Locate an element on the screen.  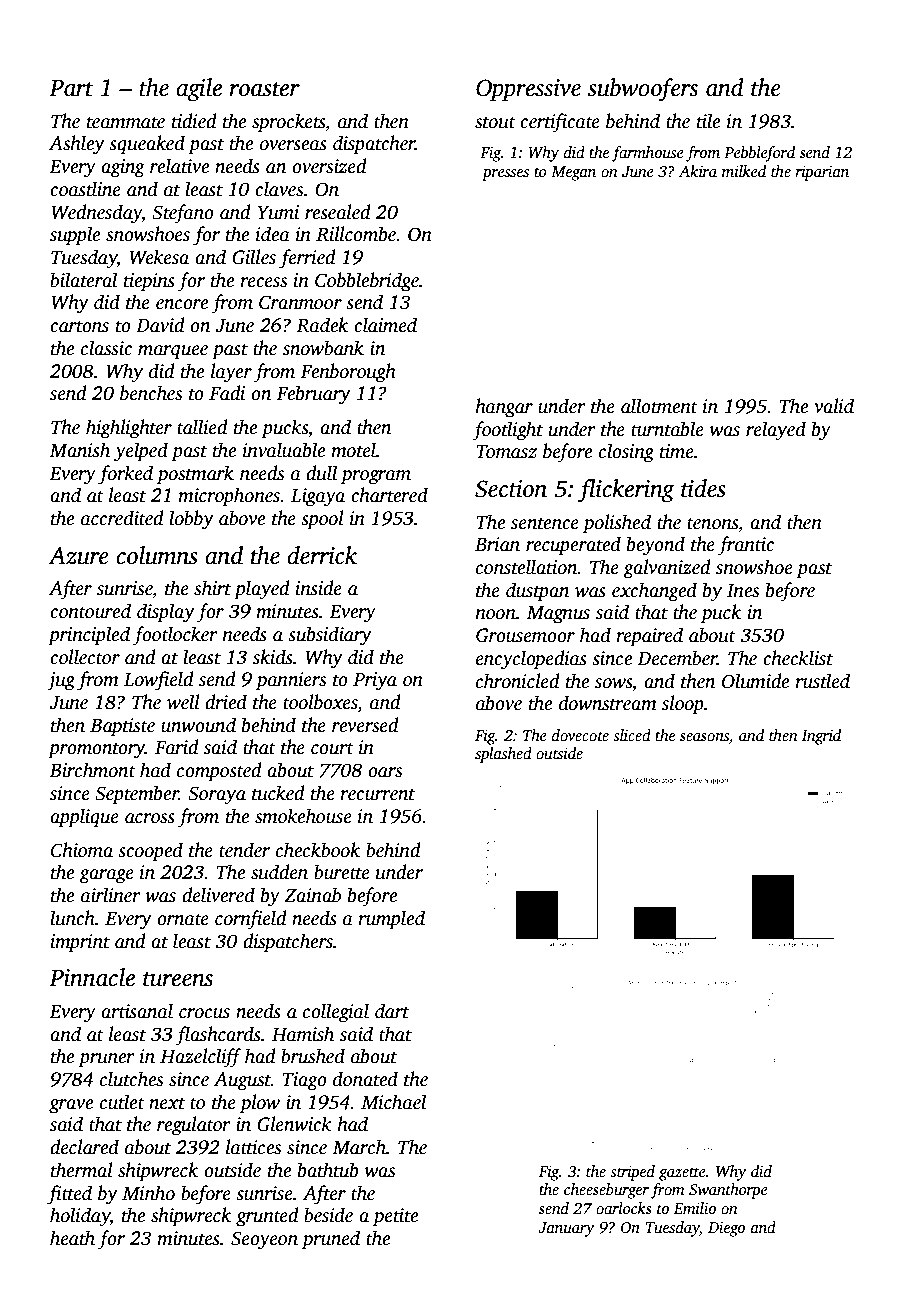
checkbook is located at coordinates (318, 850).
